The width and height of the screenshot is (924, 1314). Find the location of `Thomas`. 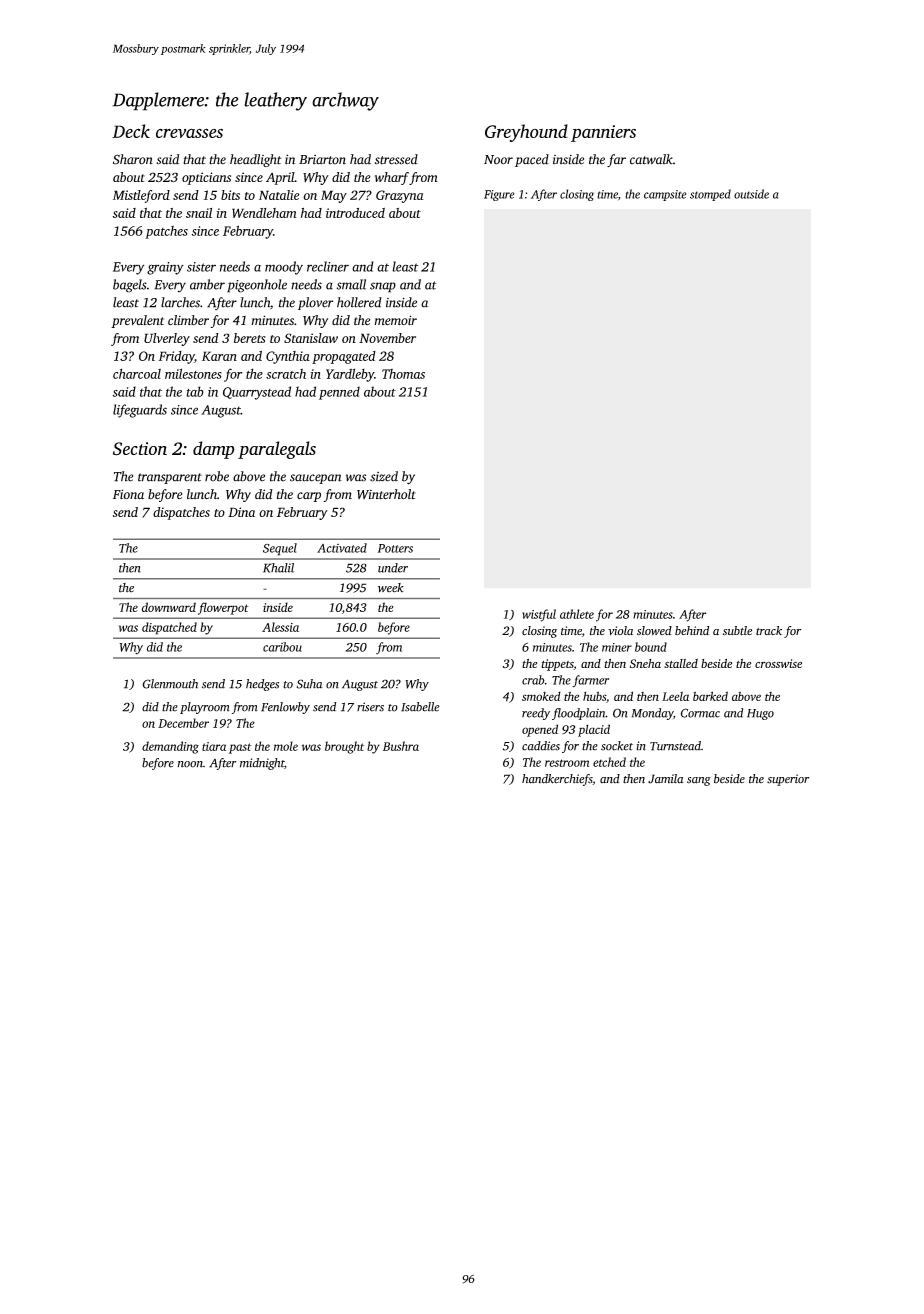

Thomas is located at coordinates (403, 374).
